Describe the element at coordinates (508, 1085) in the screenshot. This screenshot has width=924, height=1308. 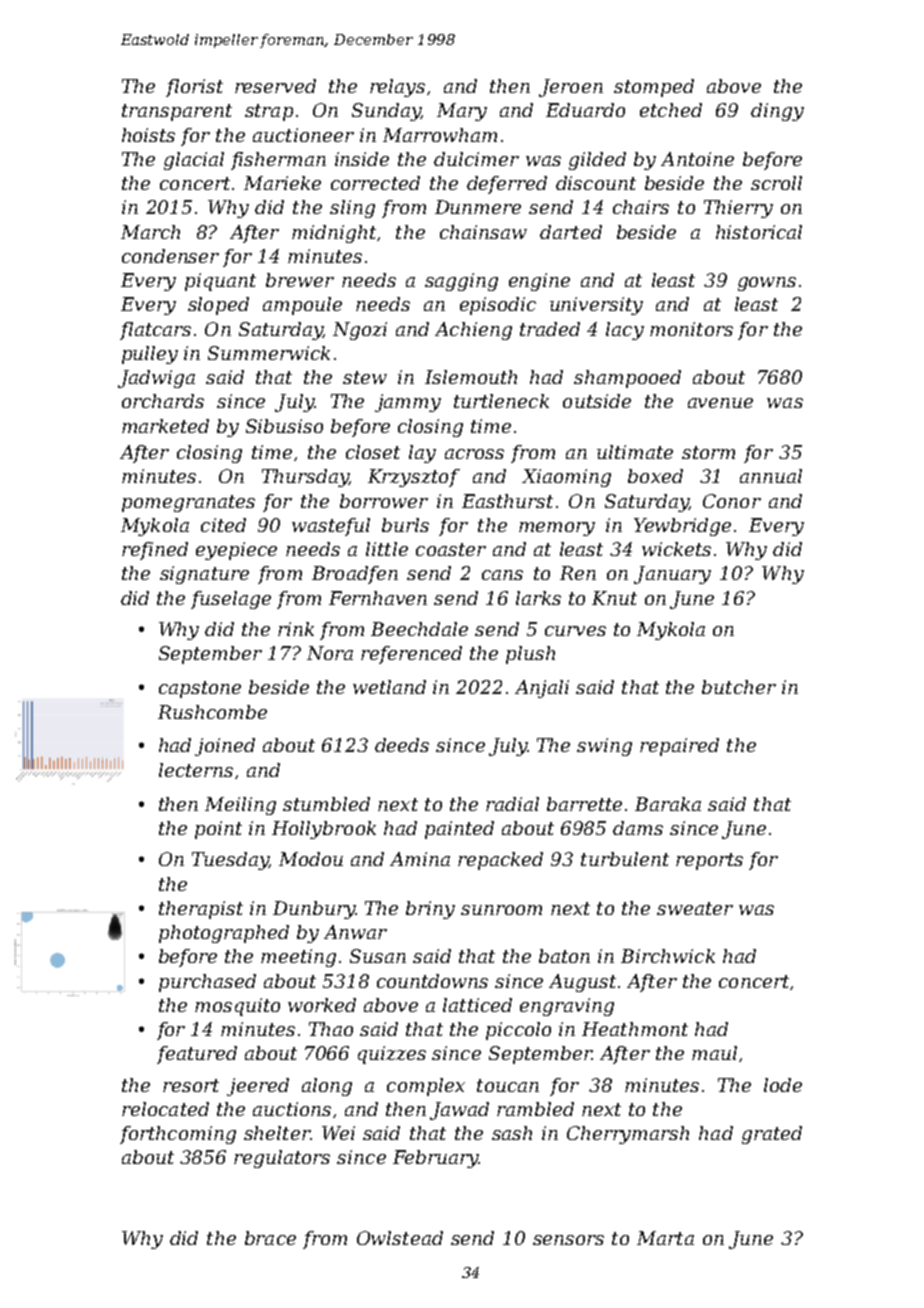
I see `toucan` at that location.
